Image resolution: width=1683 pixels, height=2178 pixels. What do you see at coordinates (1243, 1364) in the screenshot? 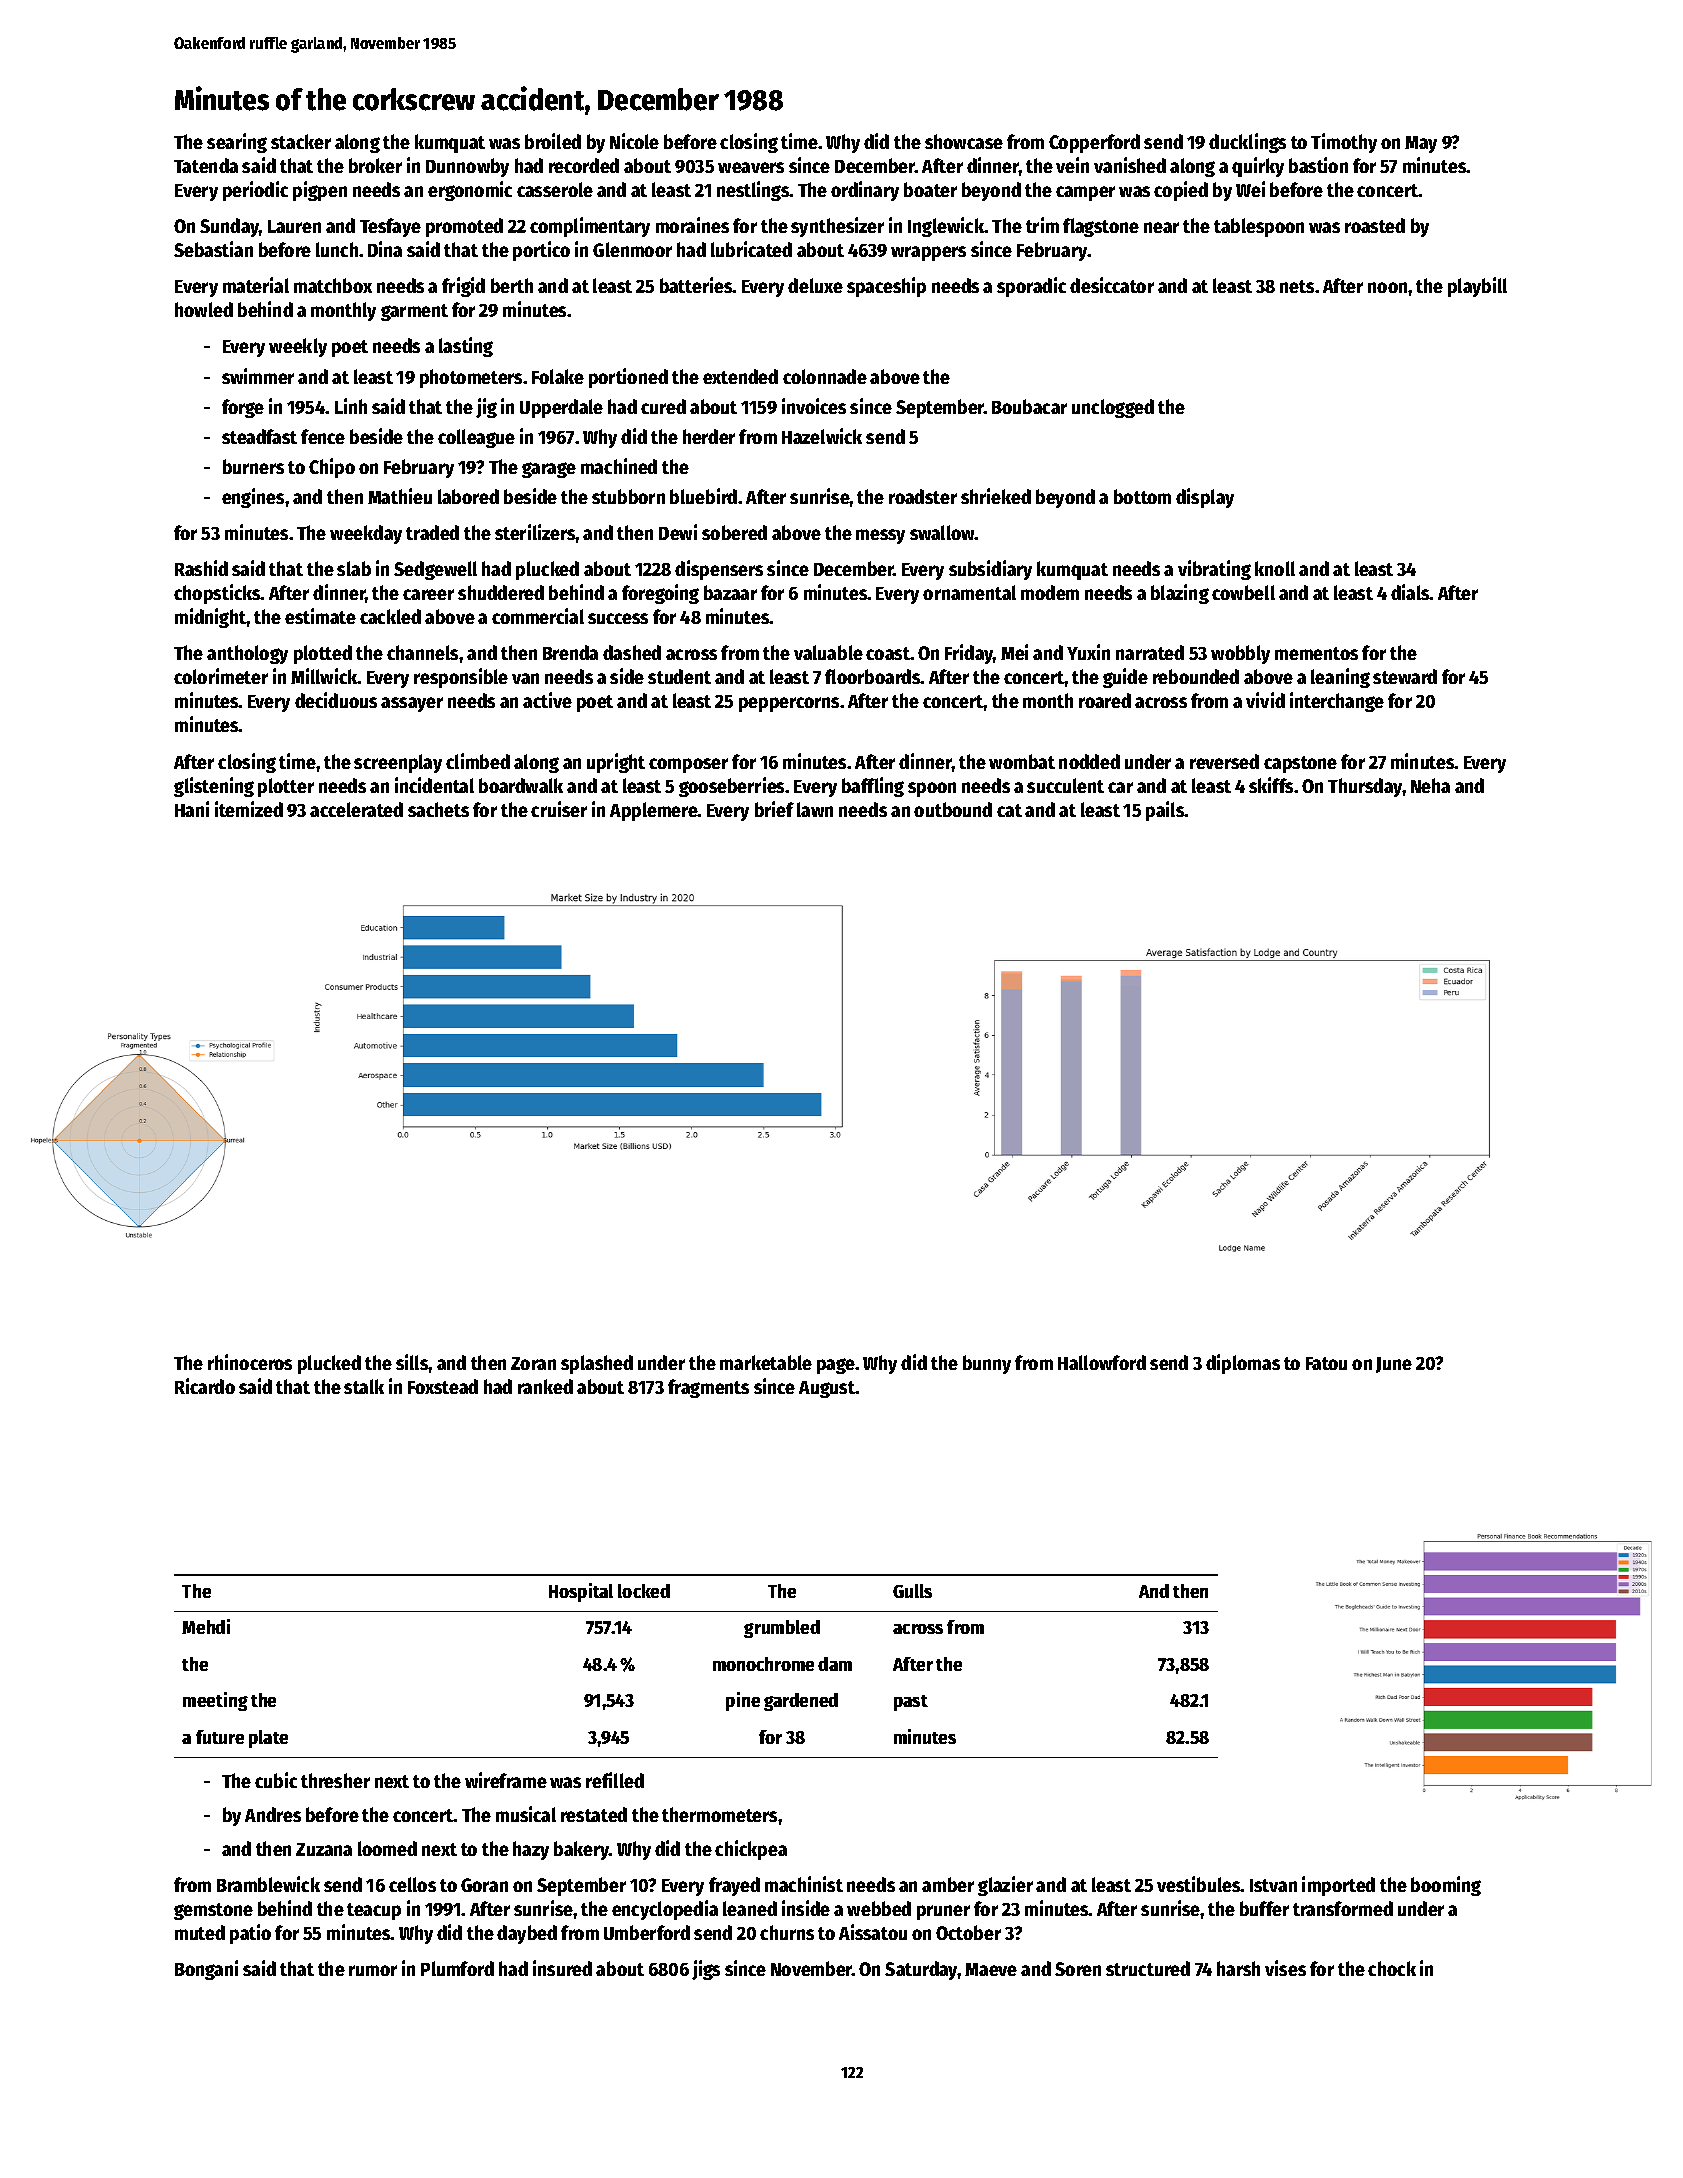
I see `diplomas` at bounding box center [1243, 1364].
